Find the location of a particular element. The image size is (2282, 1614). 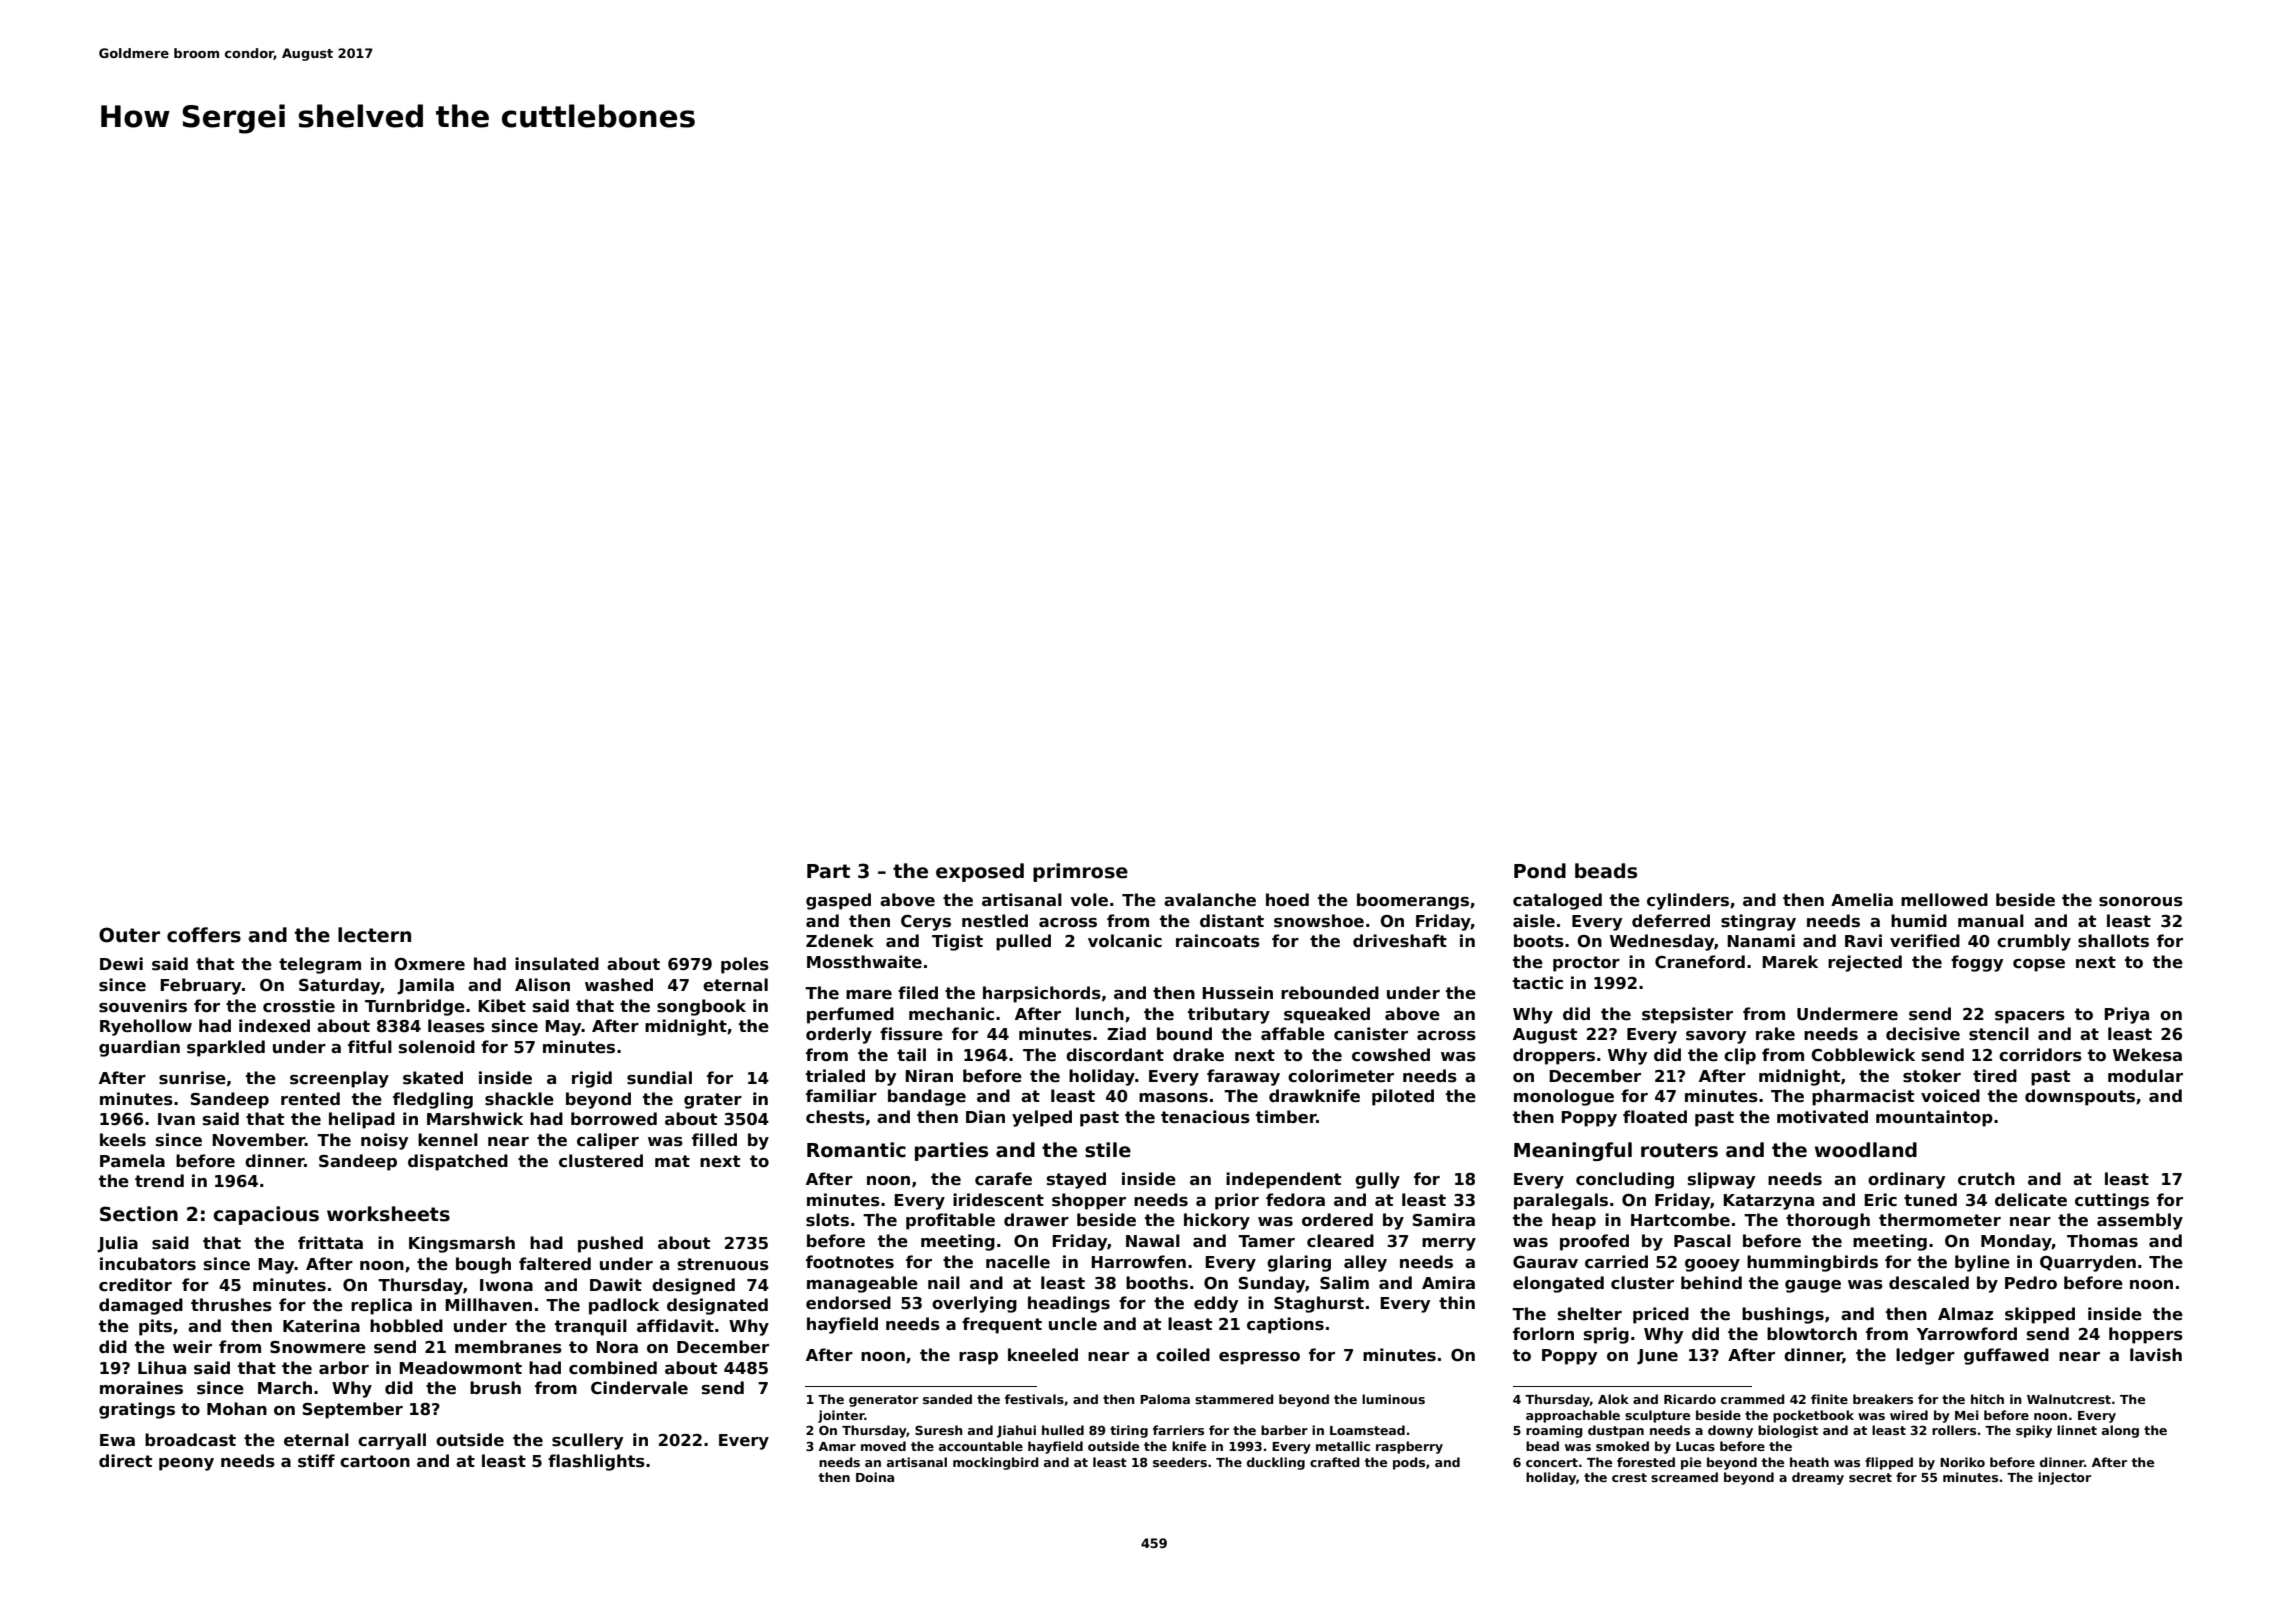

crumbly is located at coordinates (2034, 942).
